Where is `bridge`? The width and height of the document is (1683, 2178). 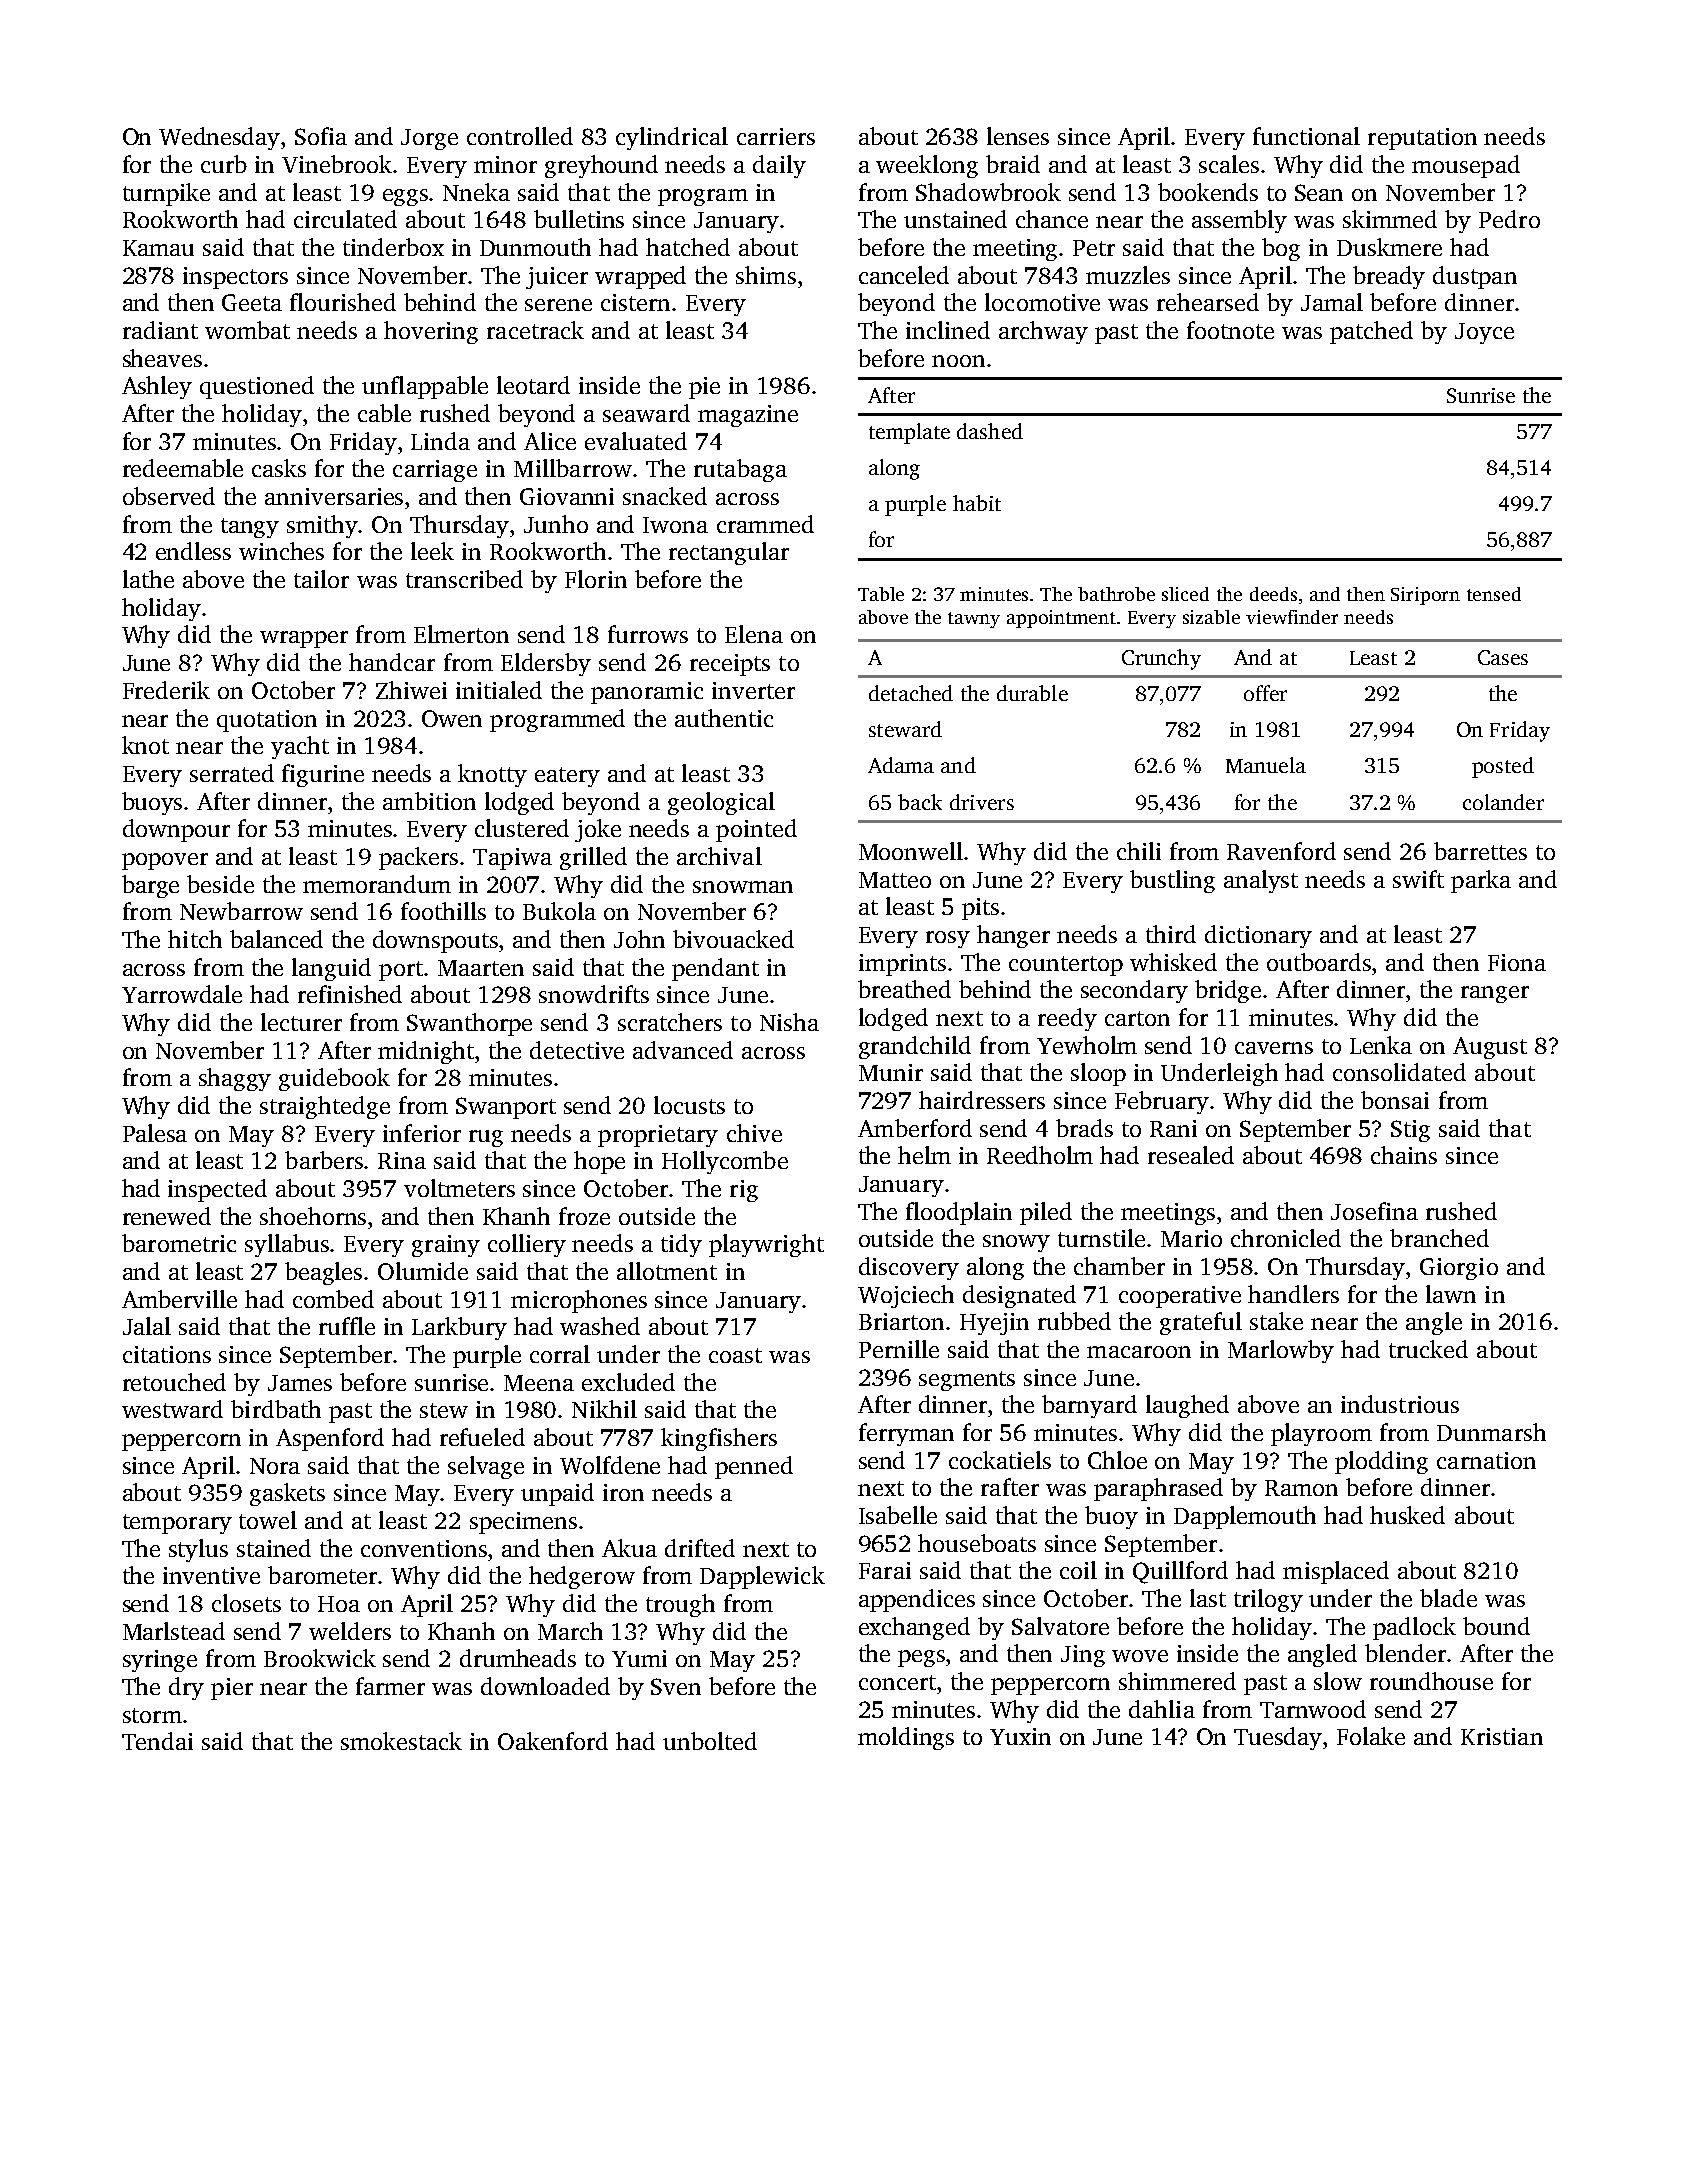 bridge is located at coordinates (1228, 991).
